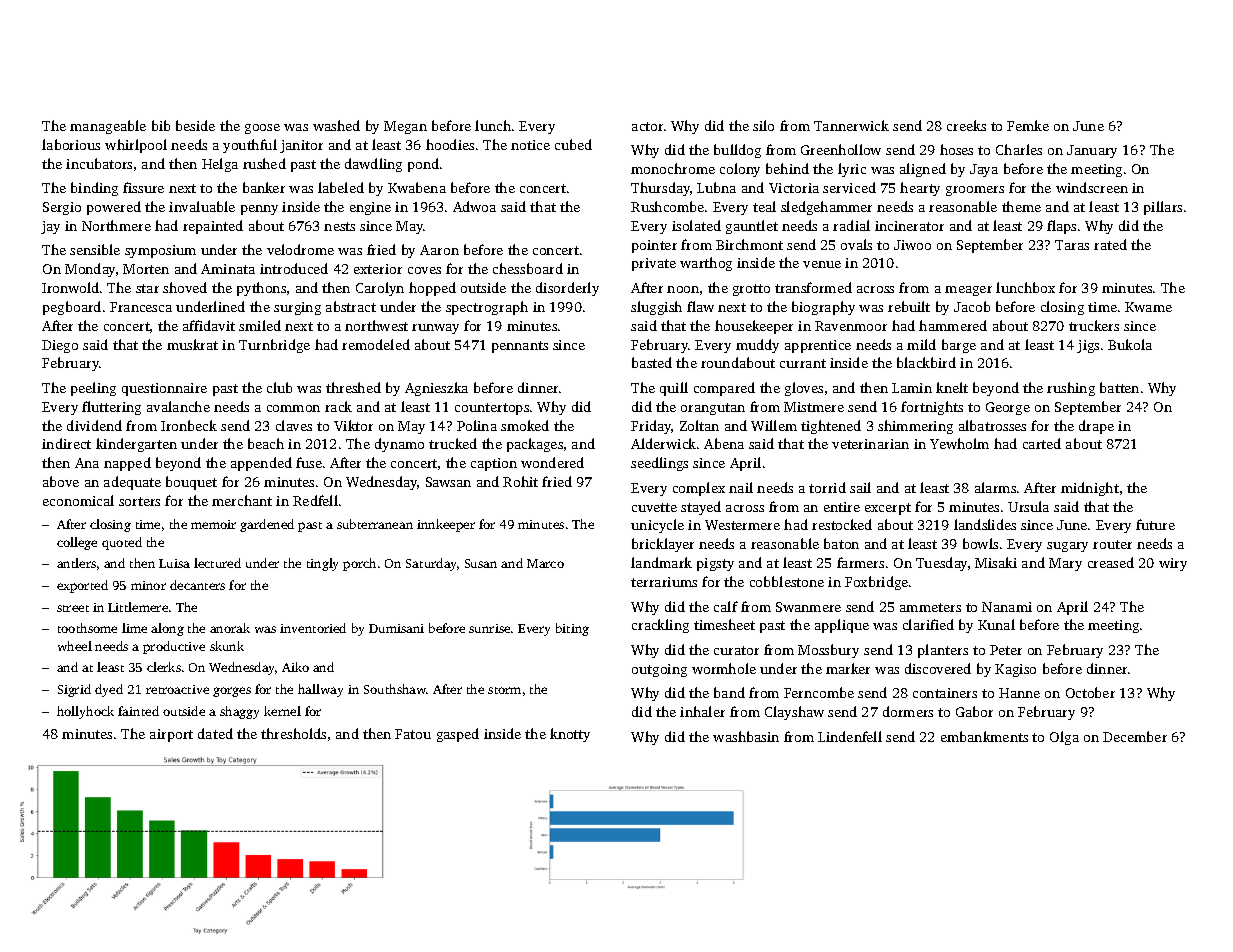 The height and width of the screenshot is (952, 1233). I want to click on chessboard, so click(528, 268).
